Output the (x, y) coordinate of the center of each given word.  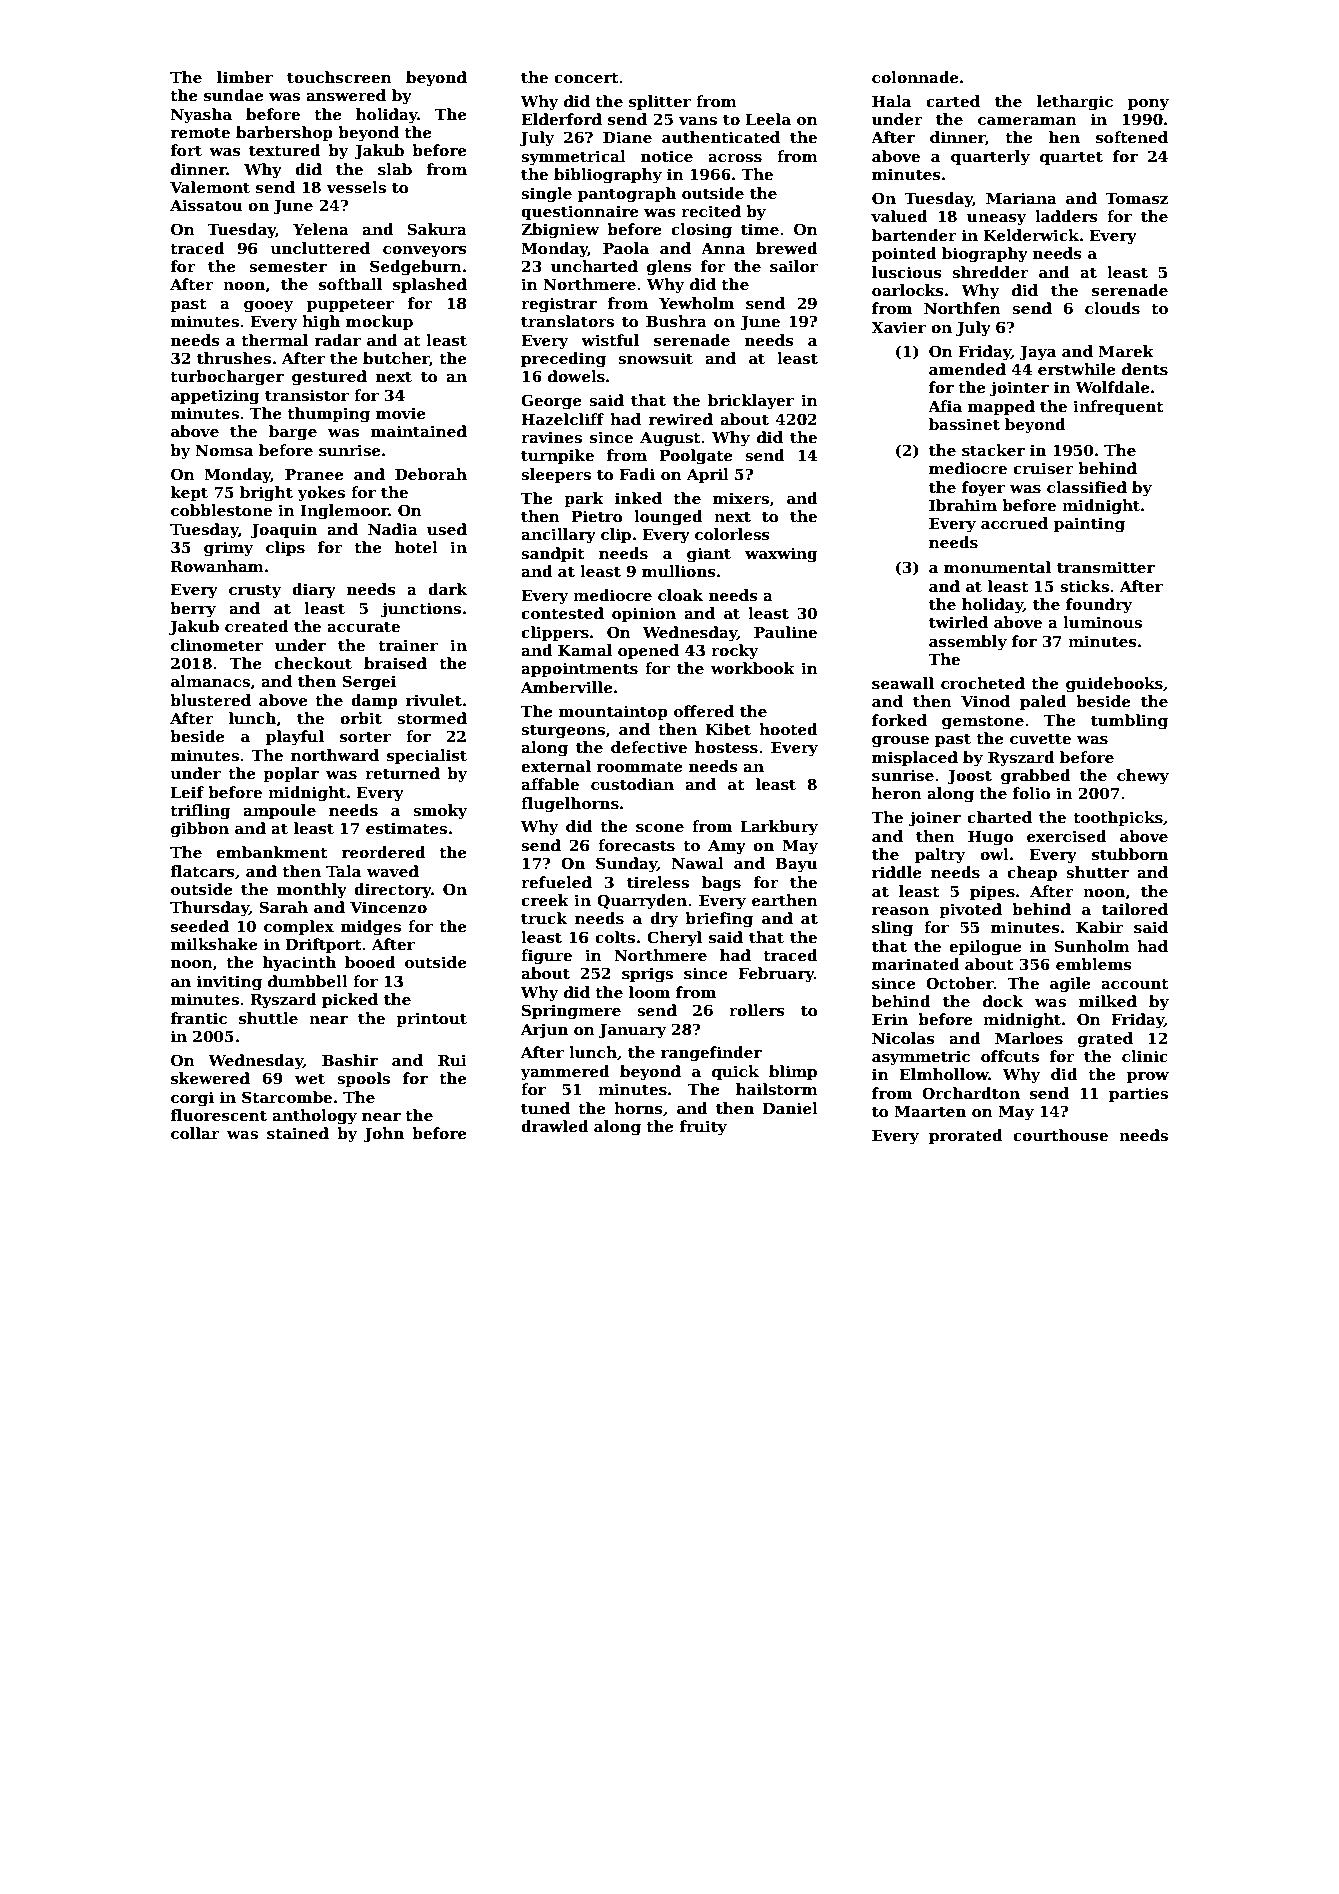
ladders (1066, 216)
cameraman (1027, 121)
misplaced (915, 758)
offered (704, 711)
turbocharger (227, 378)
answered (346, 95)
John (384, 1134)
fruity (703, 1128)
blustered (210, 700)
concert (586, 78)
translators (567, 321)
